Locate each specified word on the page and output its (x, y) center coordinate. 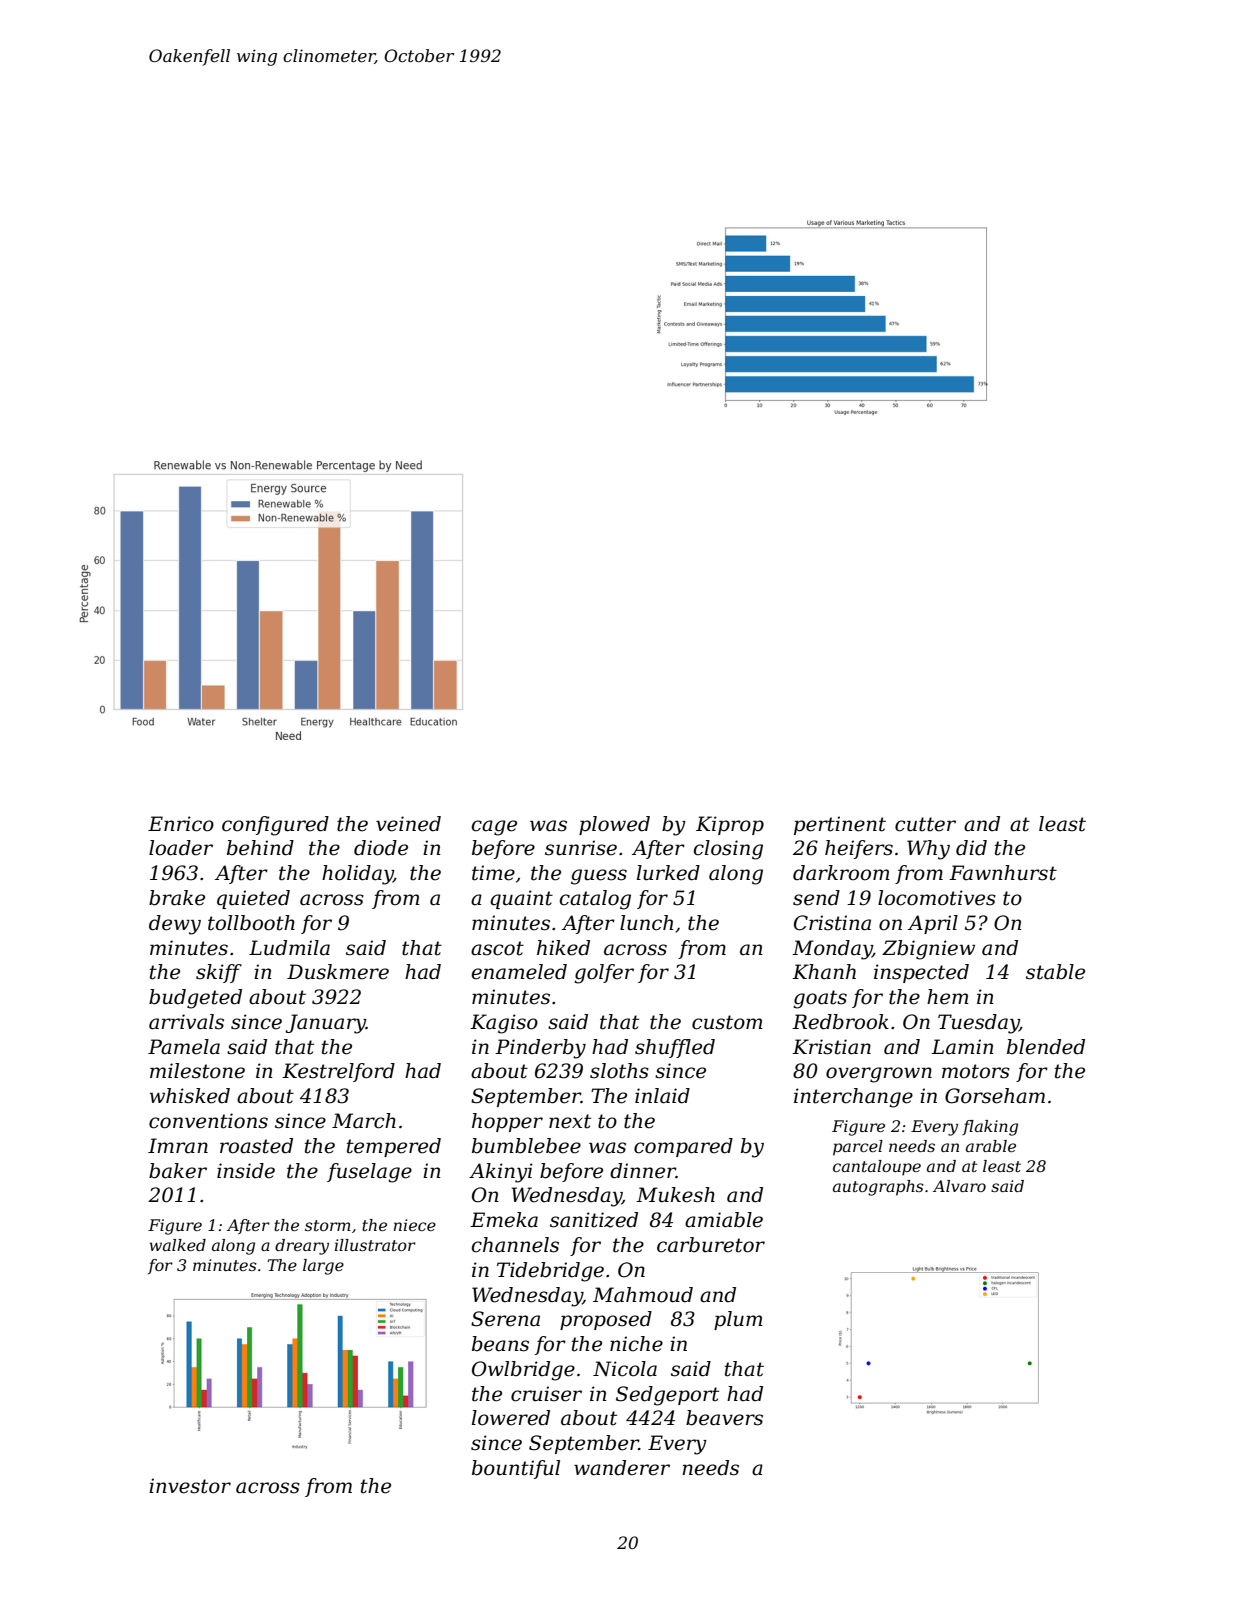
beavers (724, 1418)
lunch (646, 923)
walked (177, 1245)
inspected (921, 973)
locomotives (937, 898)
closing (728, 850)
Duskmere (338, 972)
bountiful (516, 1469)
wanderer (622, 1468)
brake (177, 898)
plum (738, 1320)
